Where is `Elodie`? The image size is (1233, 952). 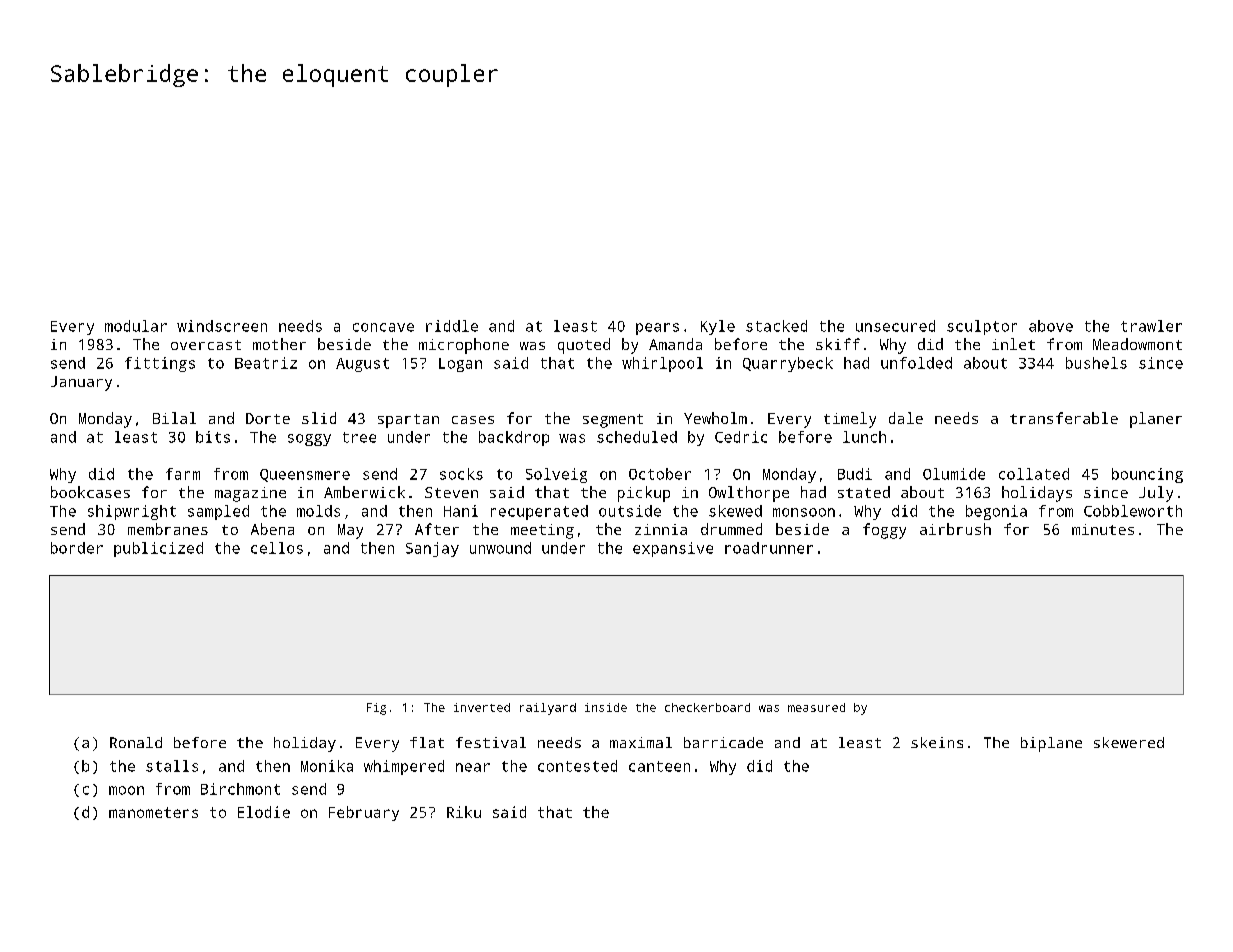 Elodie is located at coordinates (264, 812).
